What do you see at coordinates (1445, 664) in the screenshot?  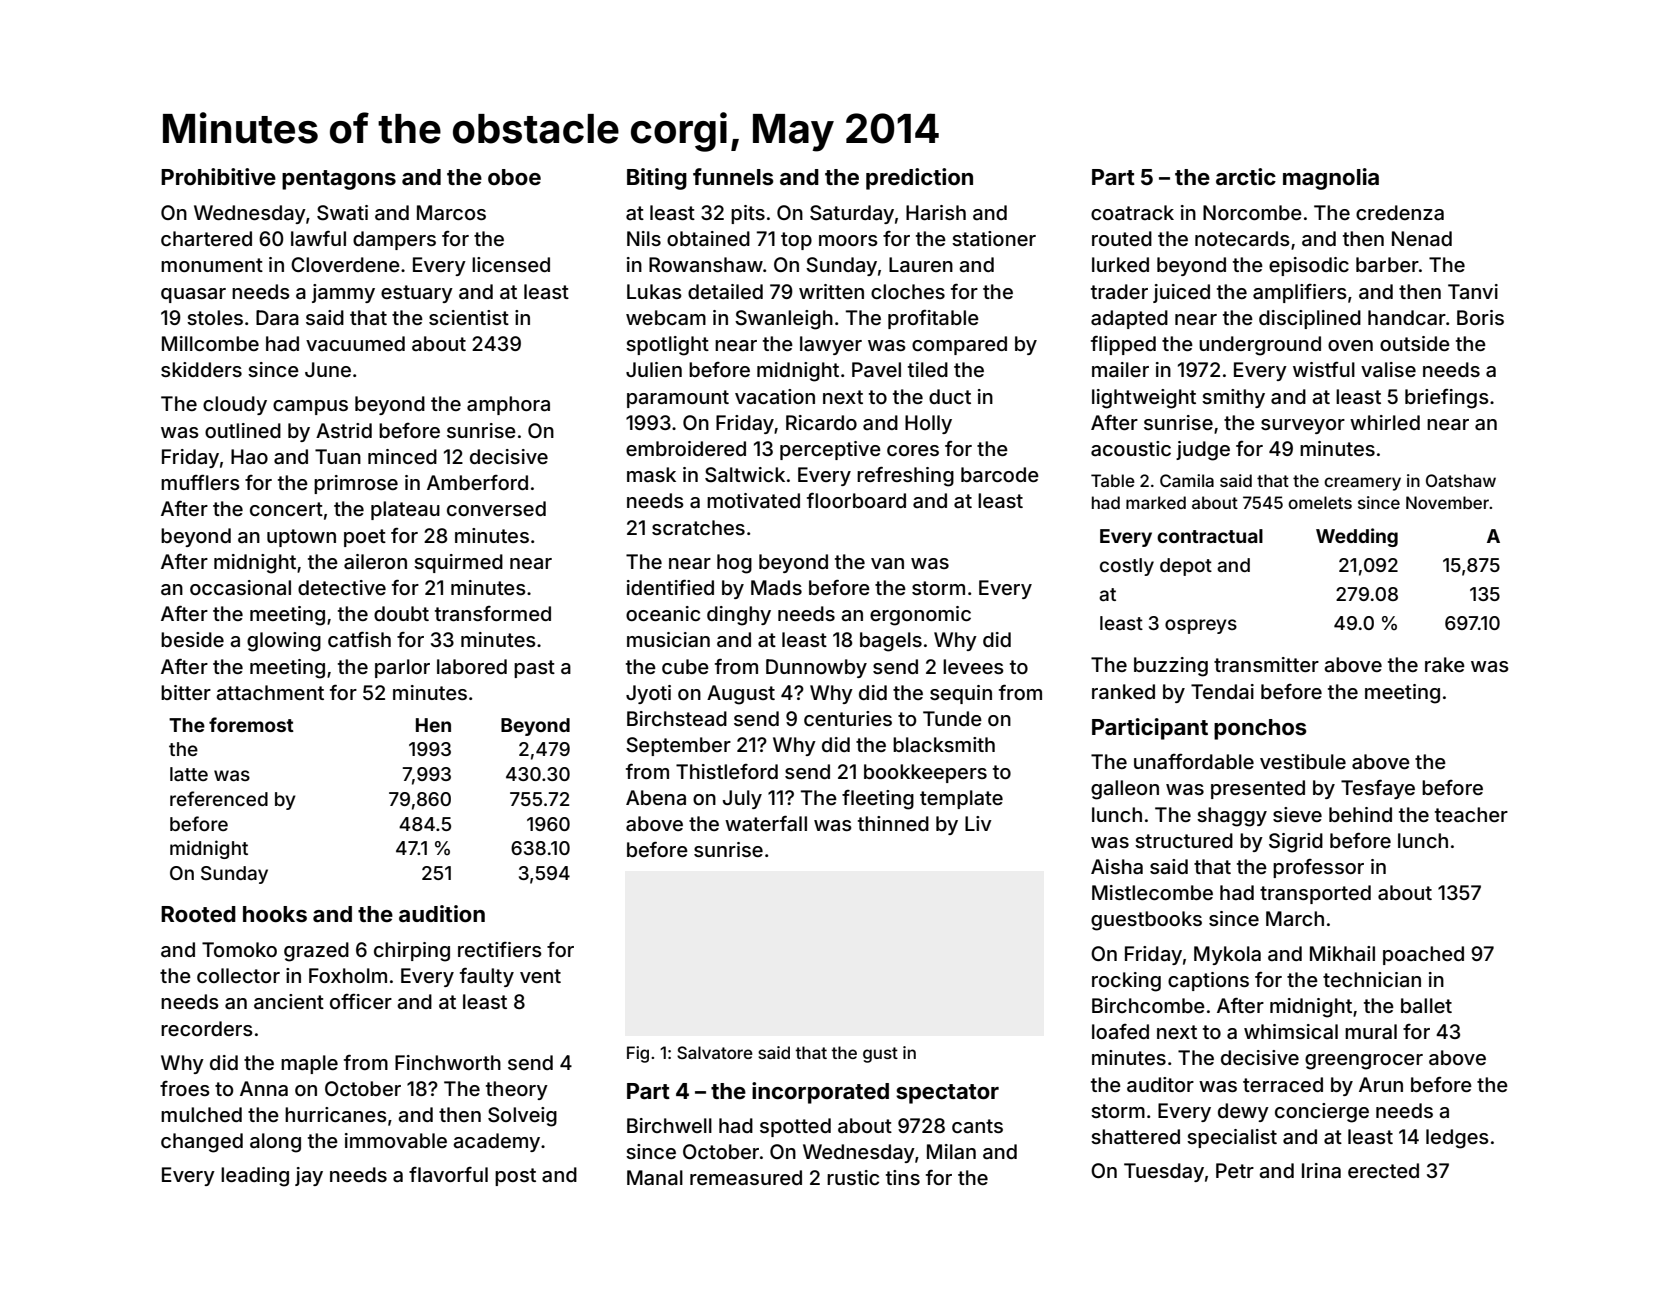 I see `rake` at bounding box center [1445, 664].
